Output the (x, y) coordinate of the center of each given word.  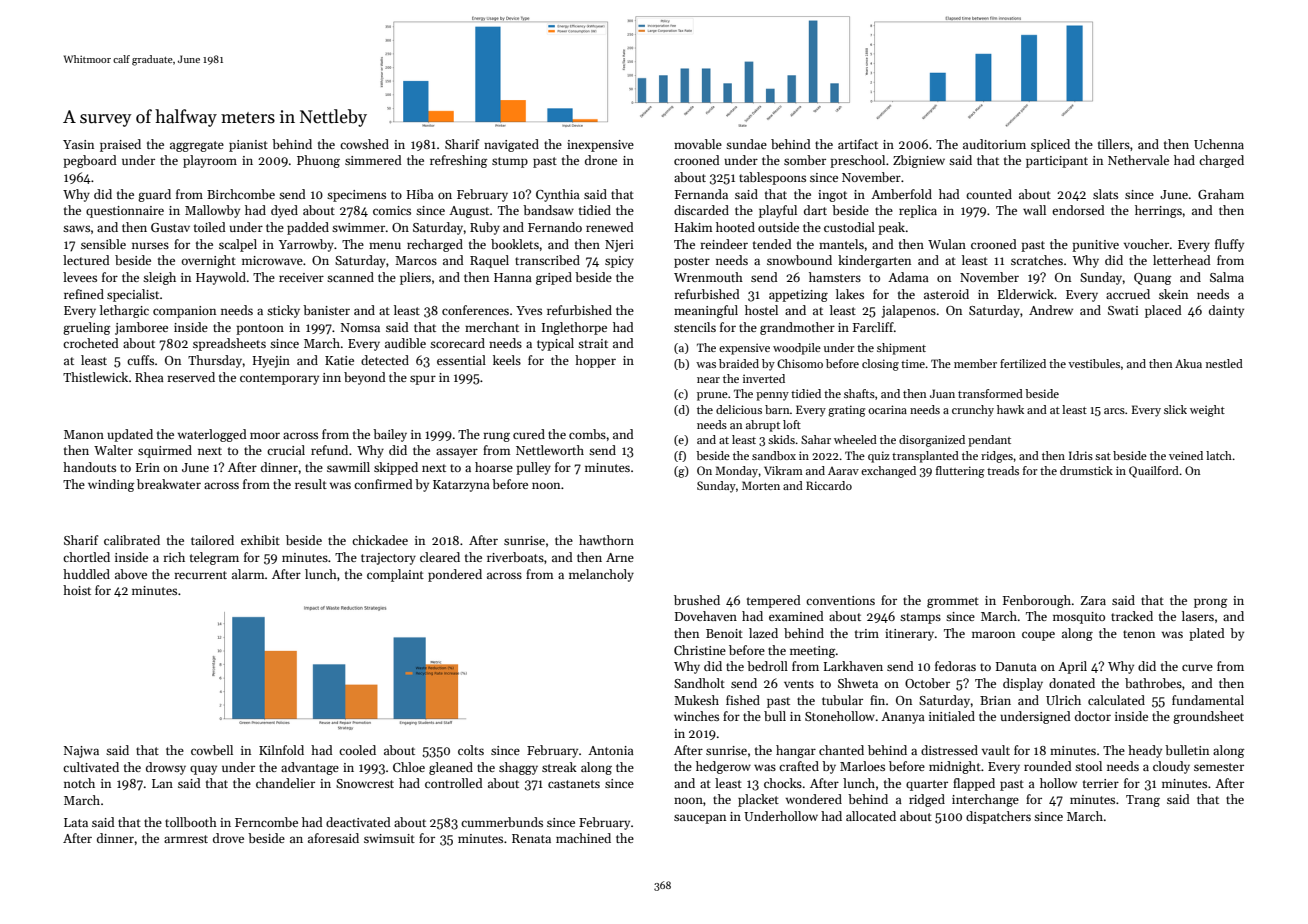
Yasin (78, 144)
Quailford (1154, 472)
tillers (1114, 144)
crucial (286, 450)
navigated (511, 145)
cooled (357, 750)
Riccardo (829, 485)
